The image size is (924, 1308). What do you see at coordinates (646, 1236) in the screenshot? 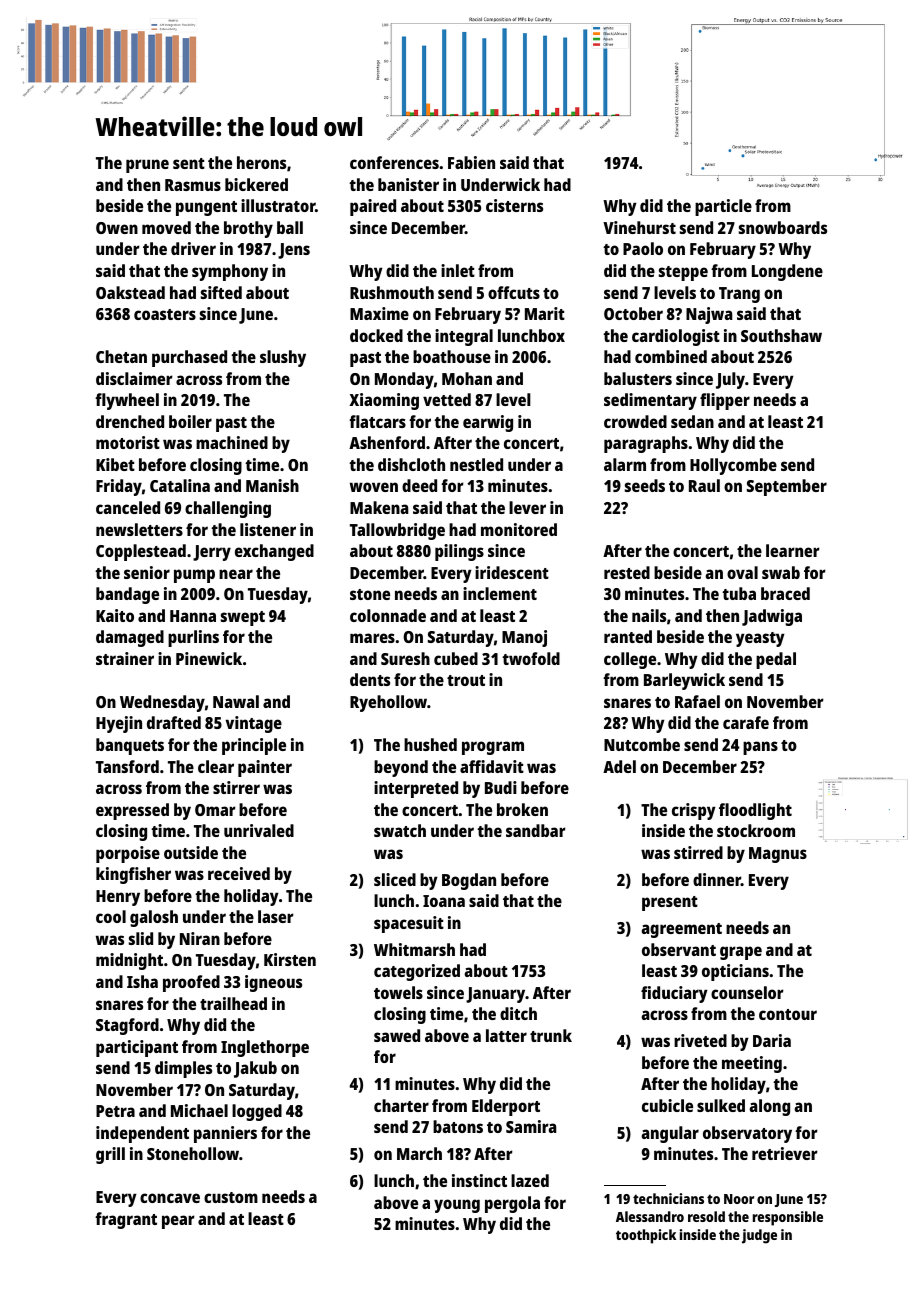
I see `toothpick` at bounding box center [646, 1236].
